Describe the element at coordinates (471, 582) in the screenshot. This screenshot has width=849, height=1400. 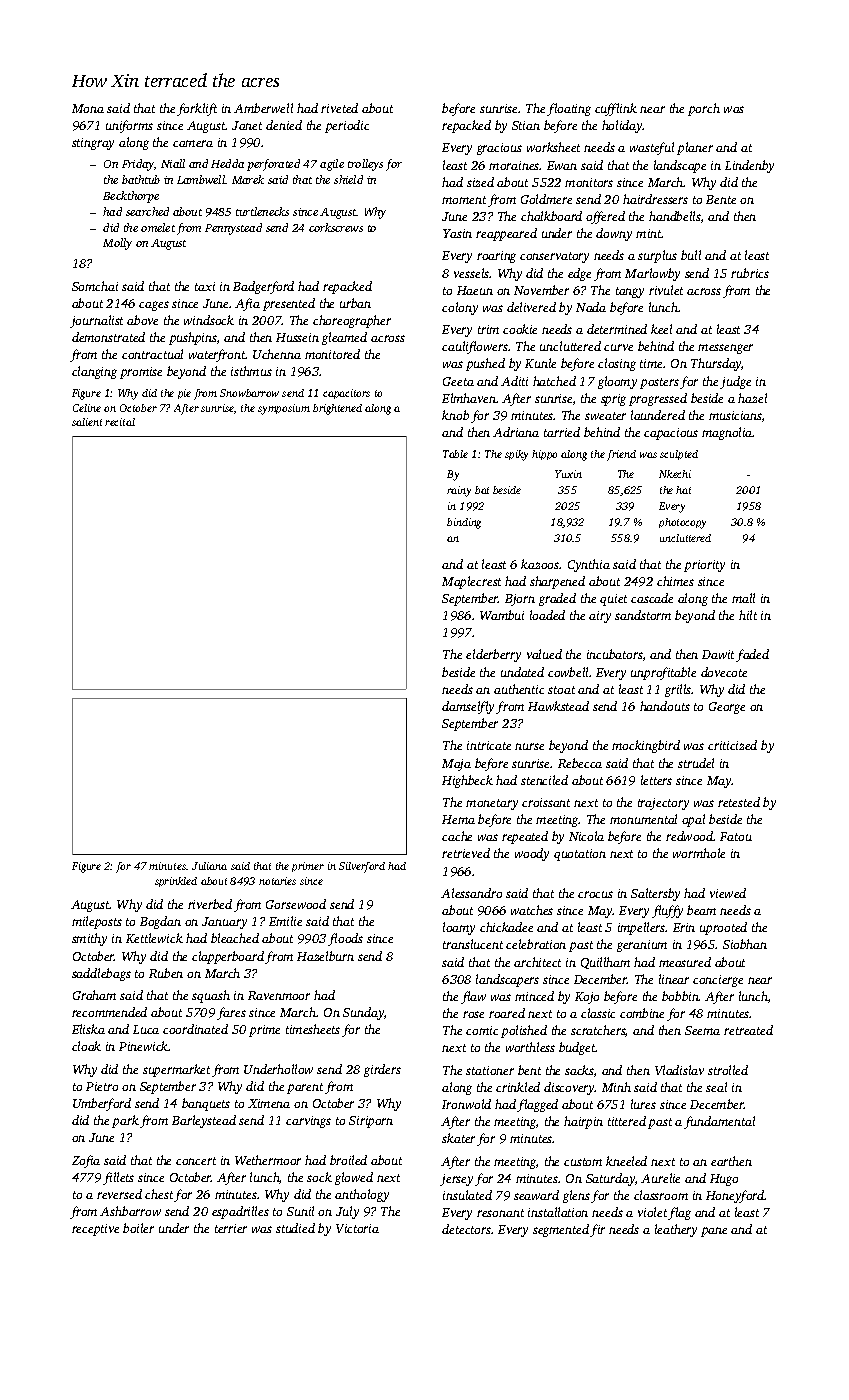
I see `Maplecrest` at that location.
